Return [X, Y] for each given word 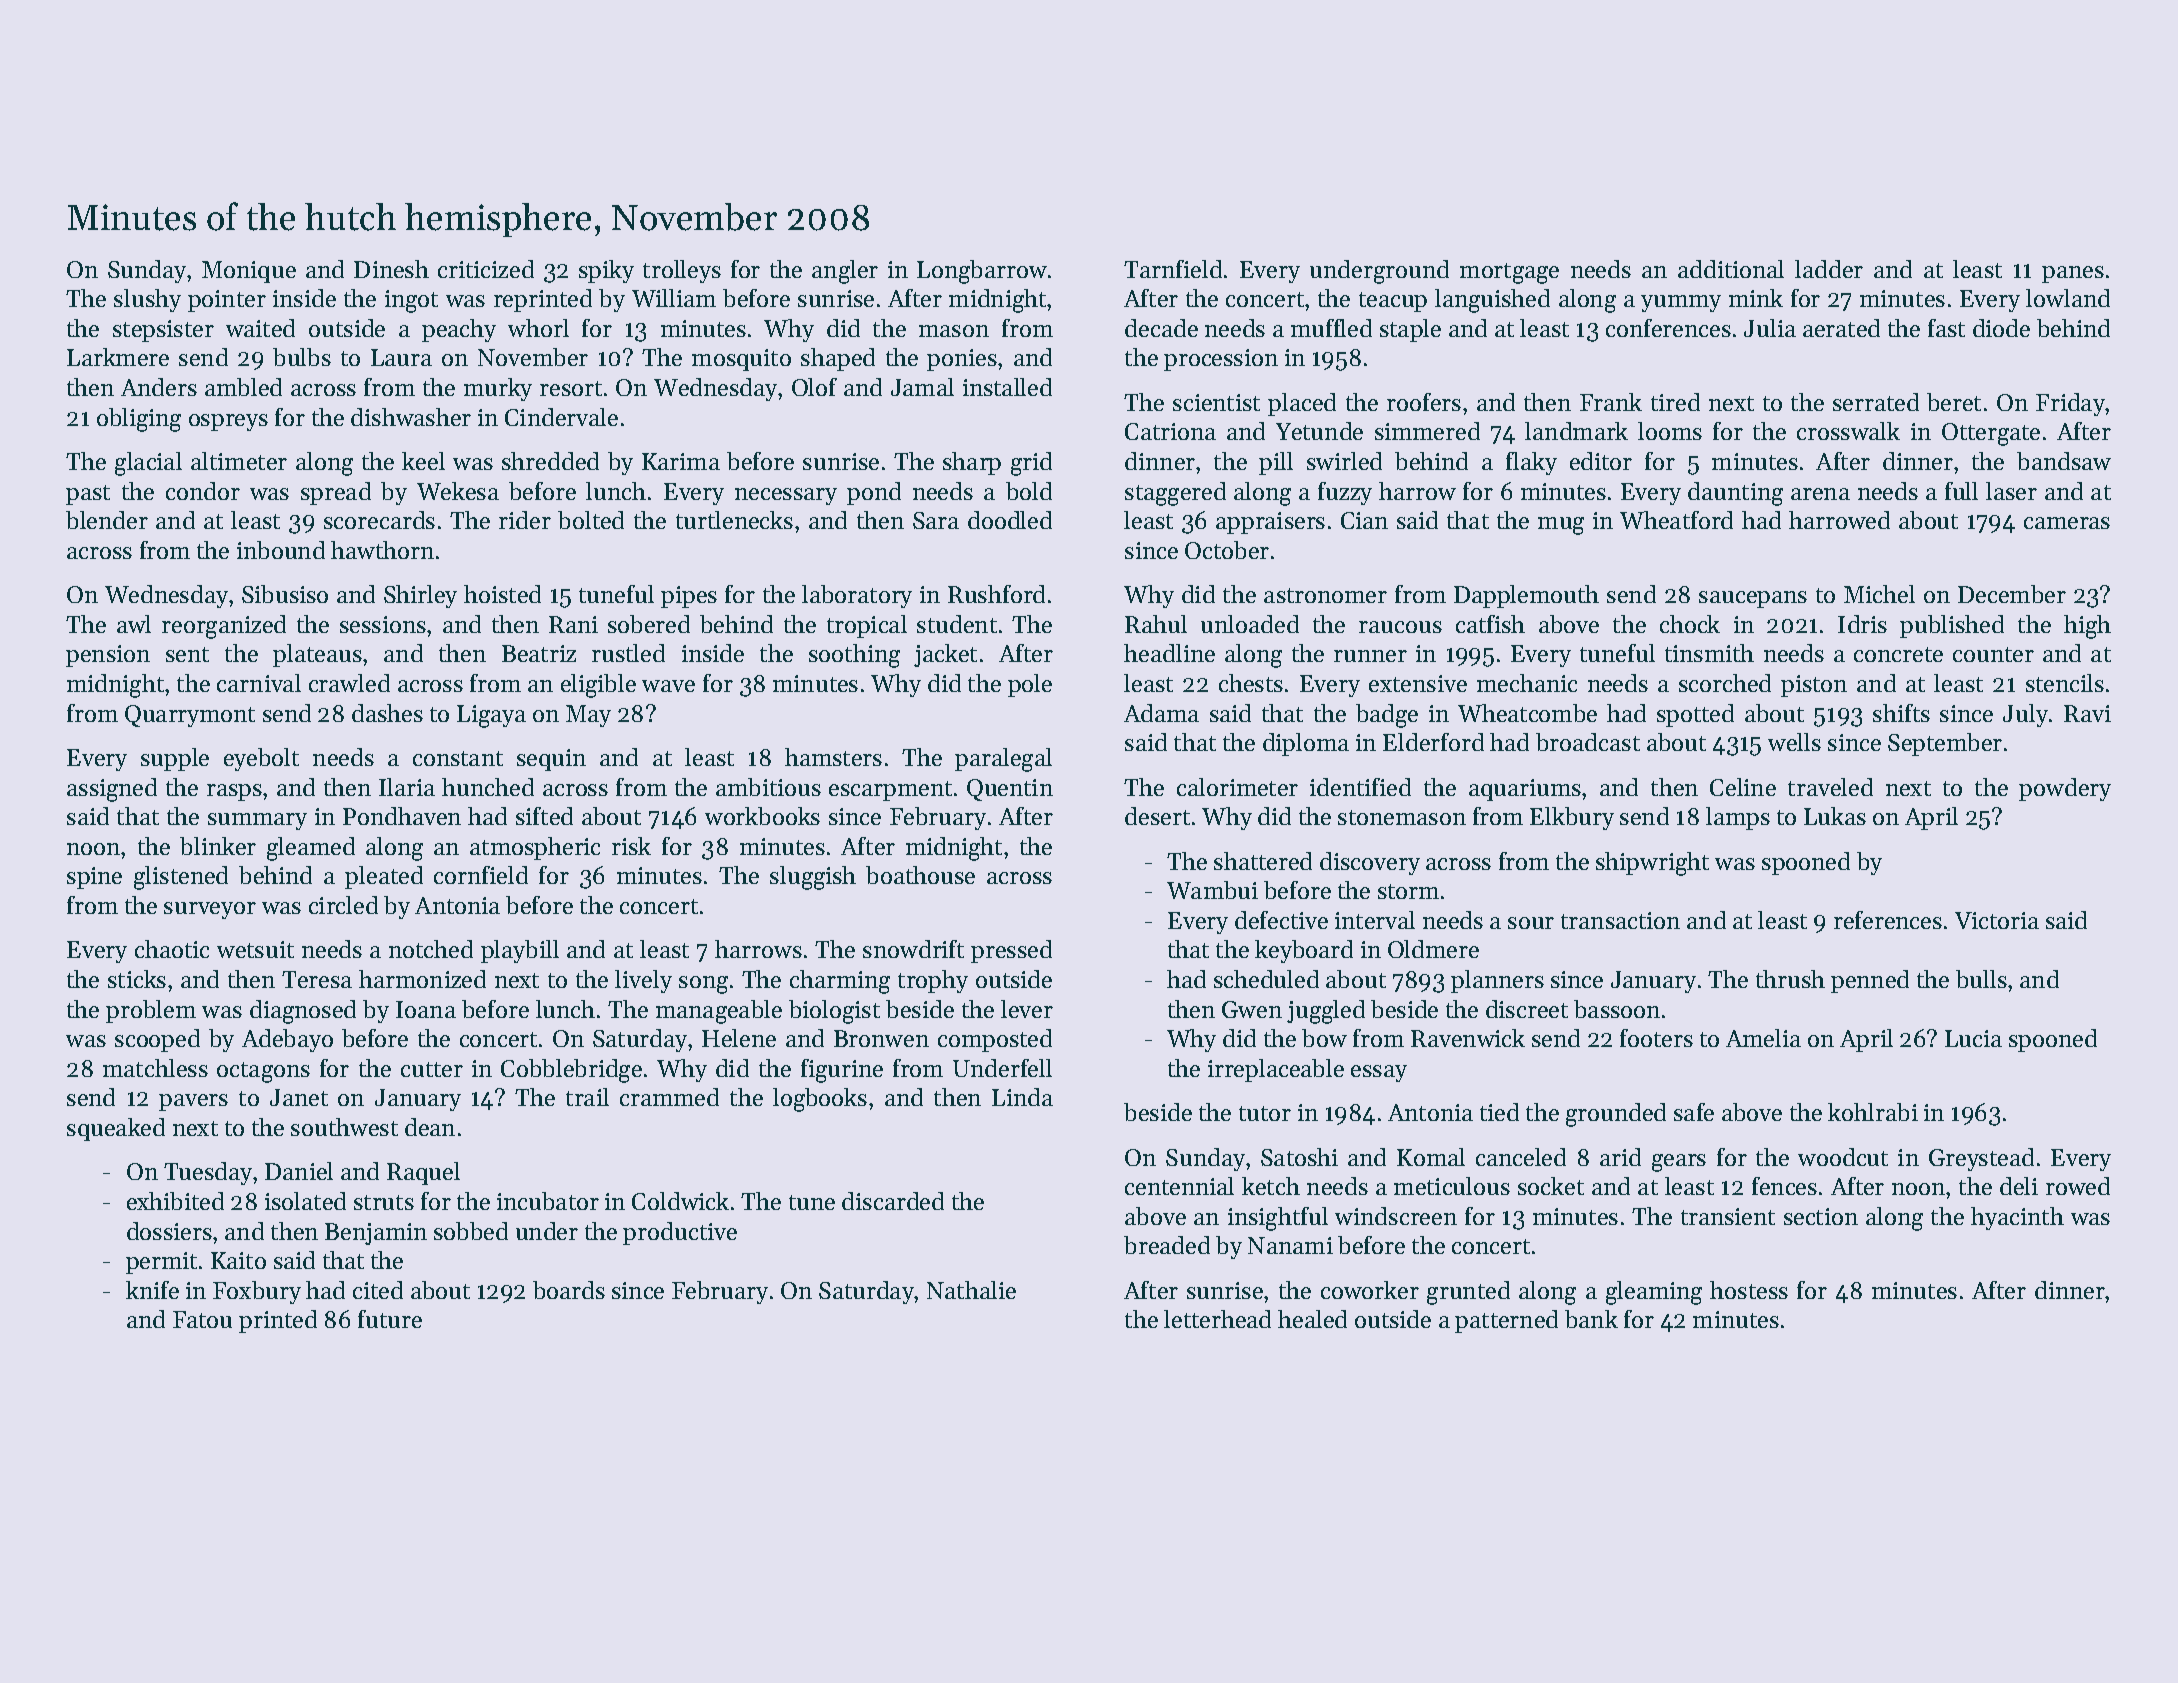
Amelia [1763, 1038]
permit [161, 1263]
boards [569, 1290]
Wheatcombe [1527, 713]
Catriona [1170, 431]
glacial [148, 464]
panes [2073, 274]
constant [458, 758]
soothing [854, 656]
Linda [1022, 1097]
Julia [1770, 328]
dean [430, 1127]
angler [845, 272]
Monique [249, 272]
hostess [1749, 1290]
